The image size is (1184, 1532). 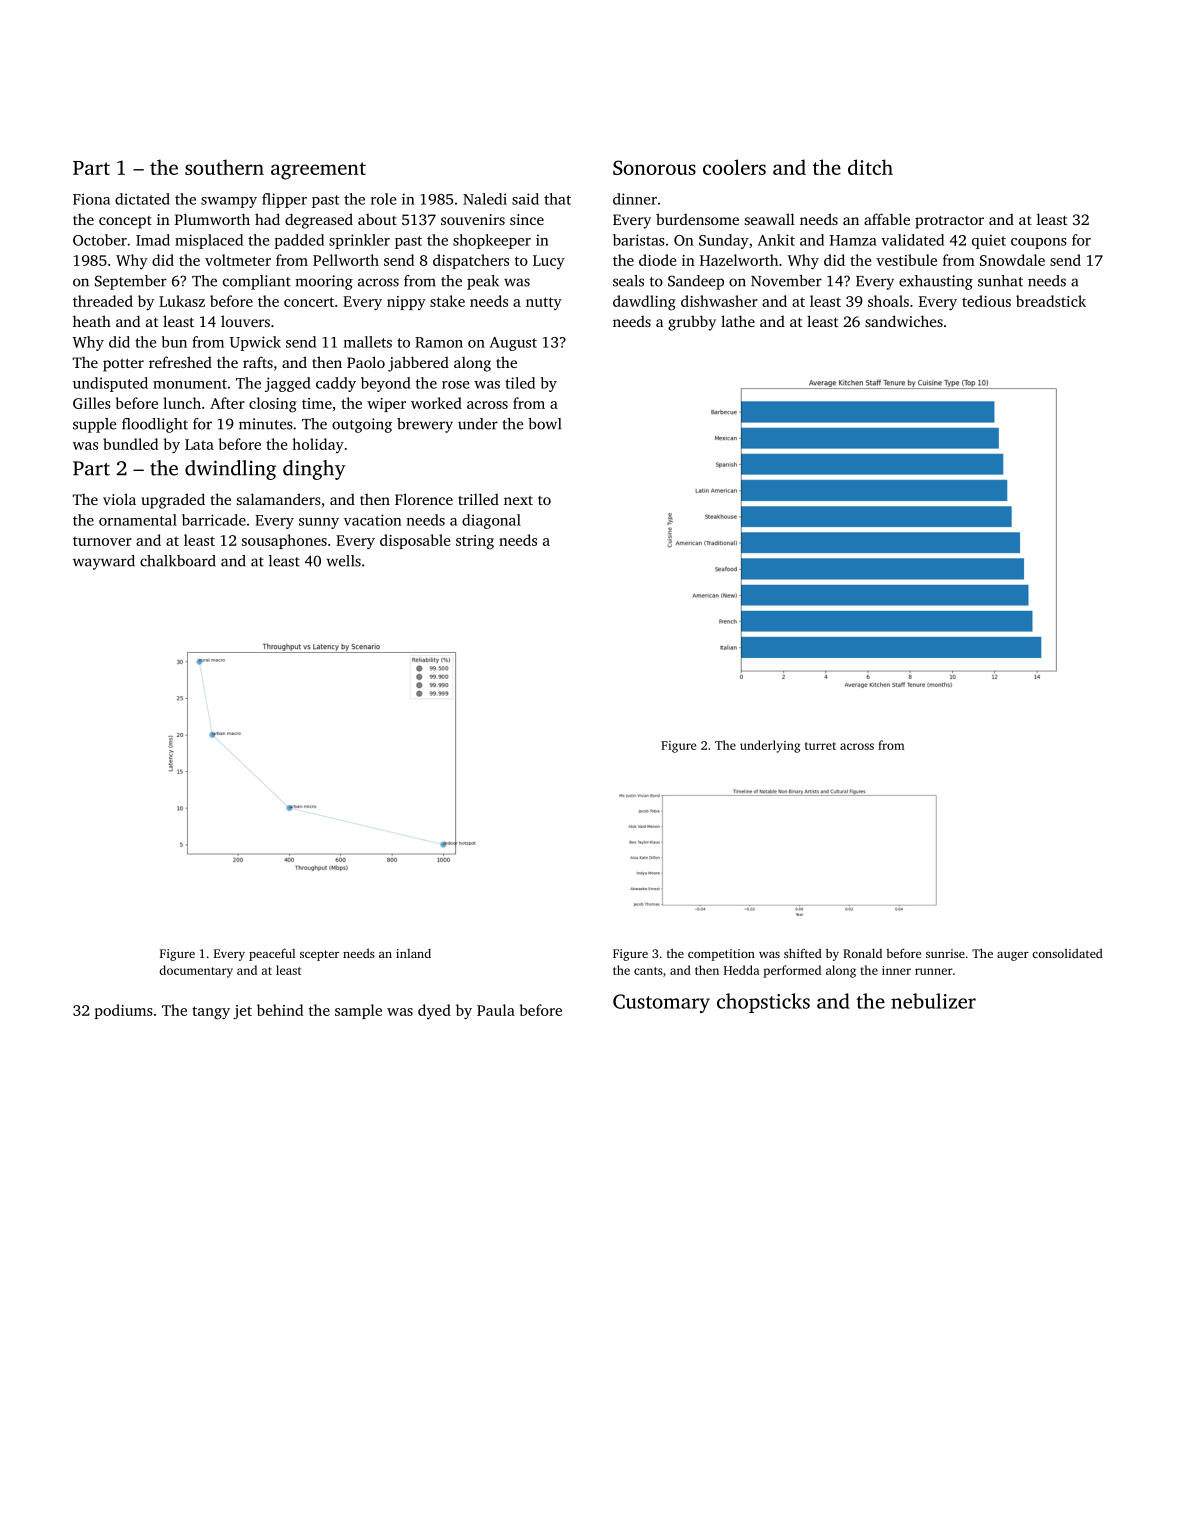 What do you see at coordinates (196, 971) in the screenshot?
I see `documentary` at bounding box center [196, 971].
